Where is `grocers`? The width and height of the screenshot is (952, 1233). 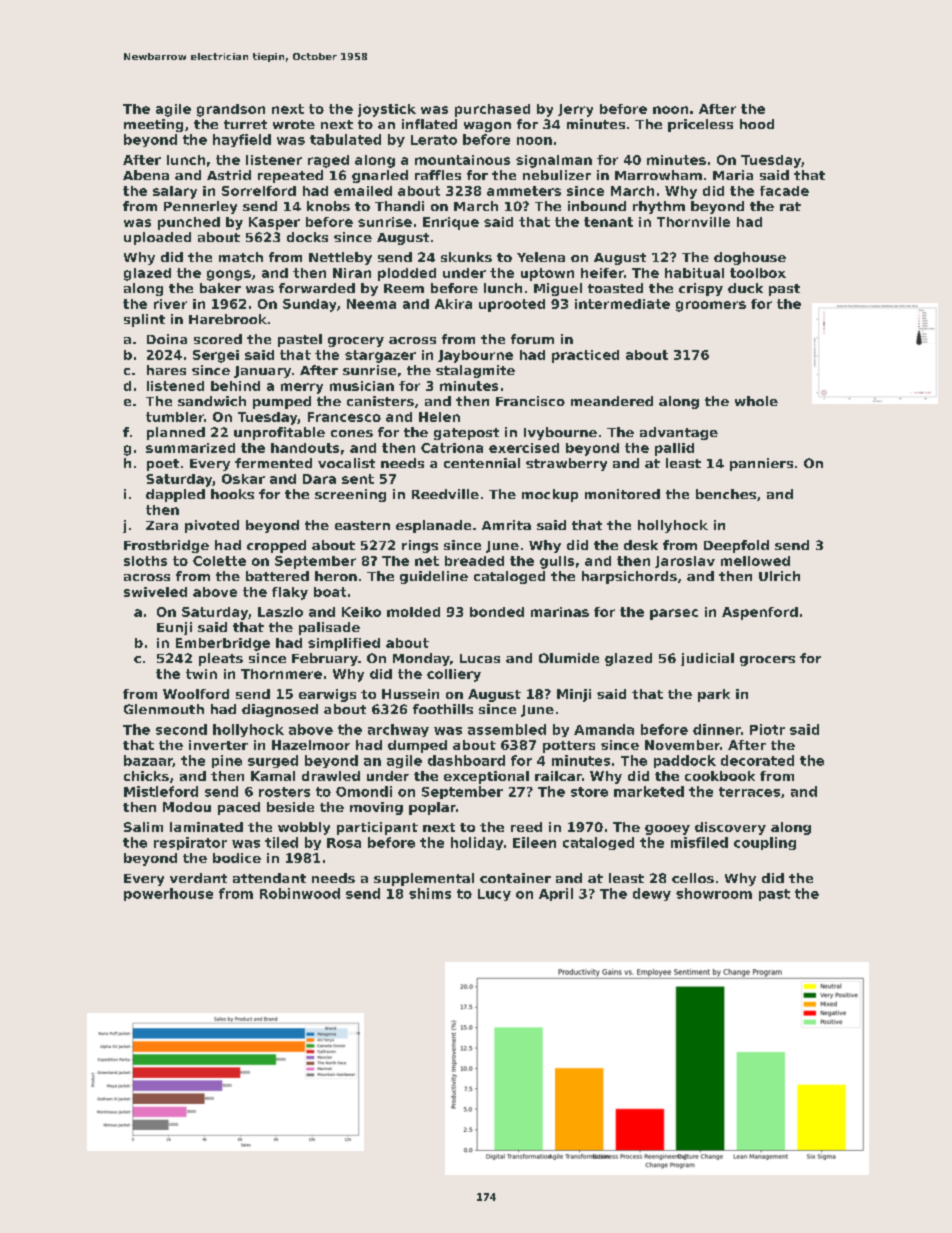
grocers is located at coordinates (767, 661).
